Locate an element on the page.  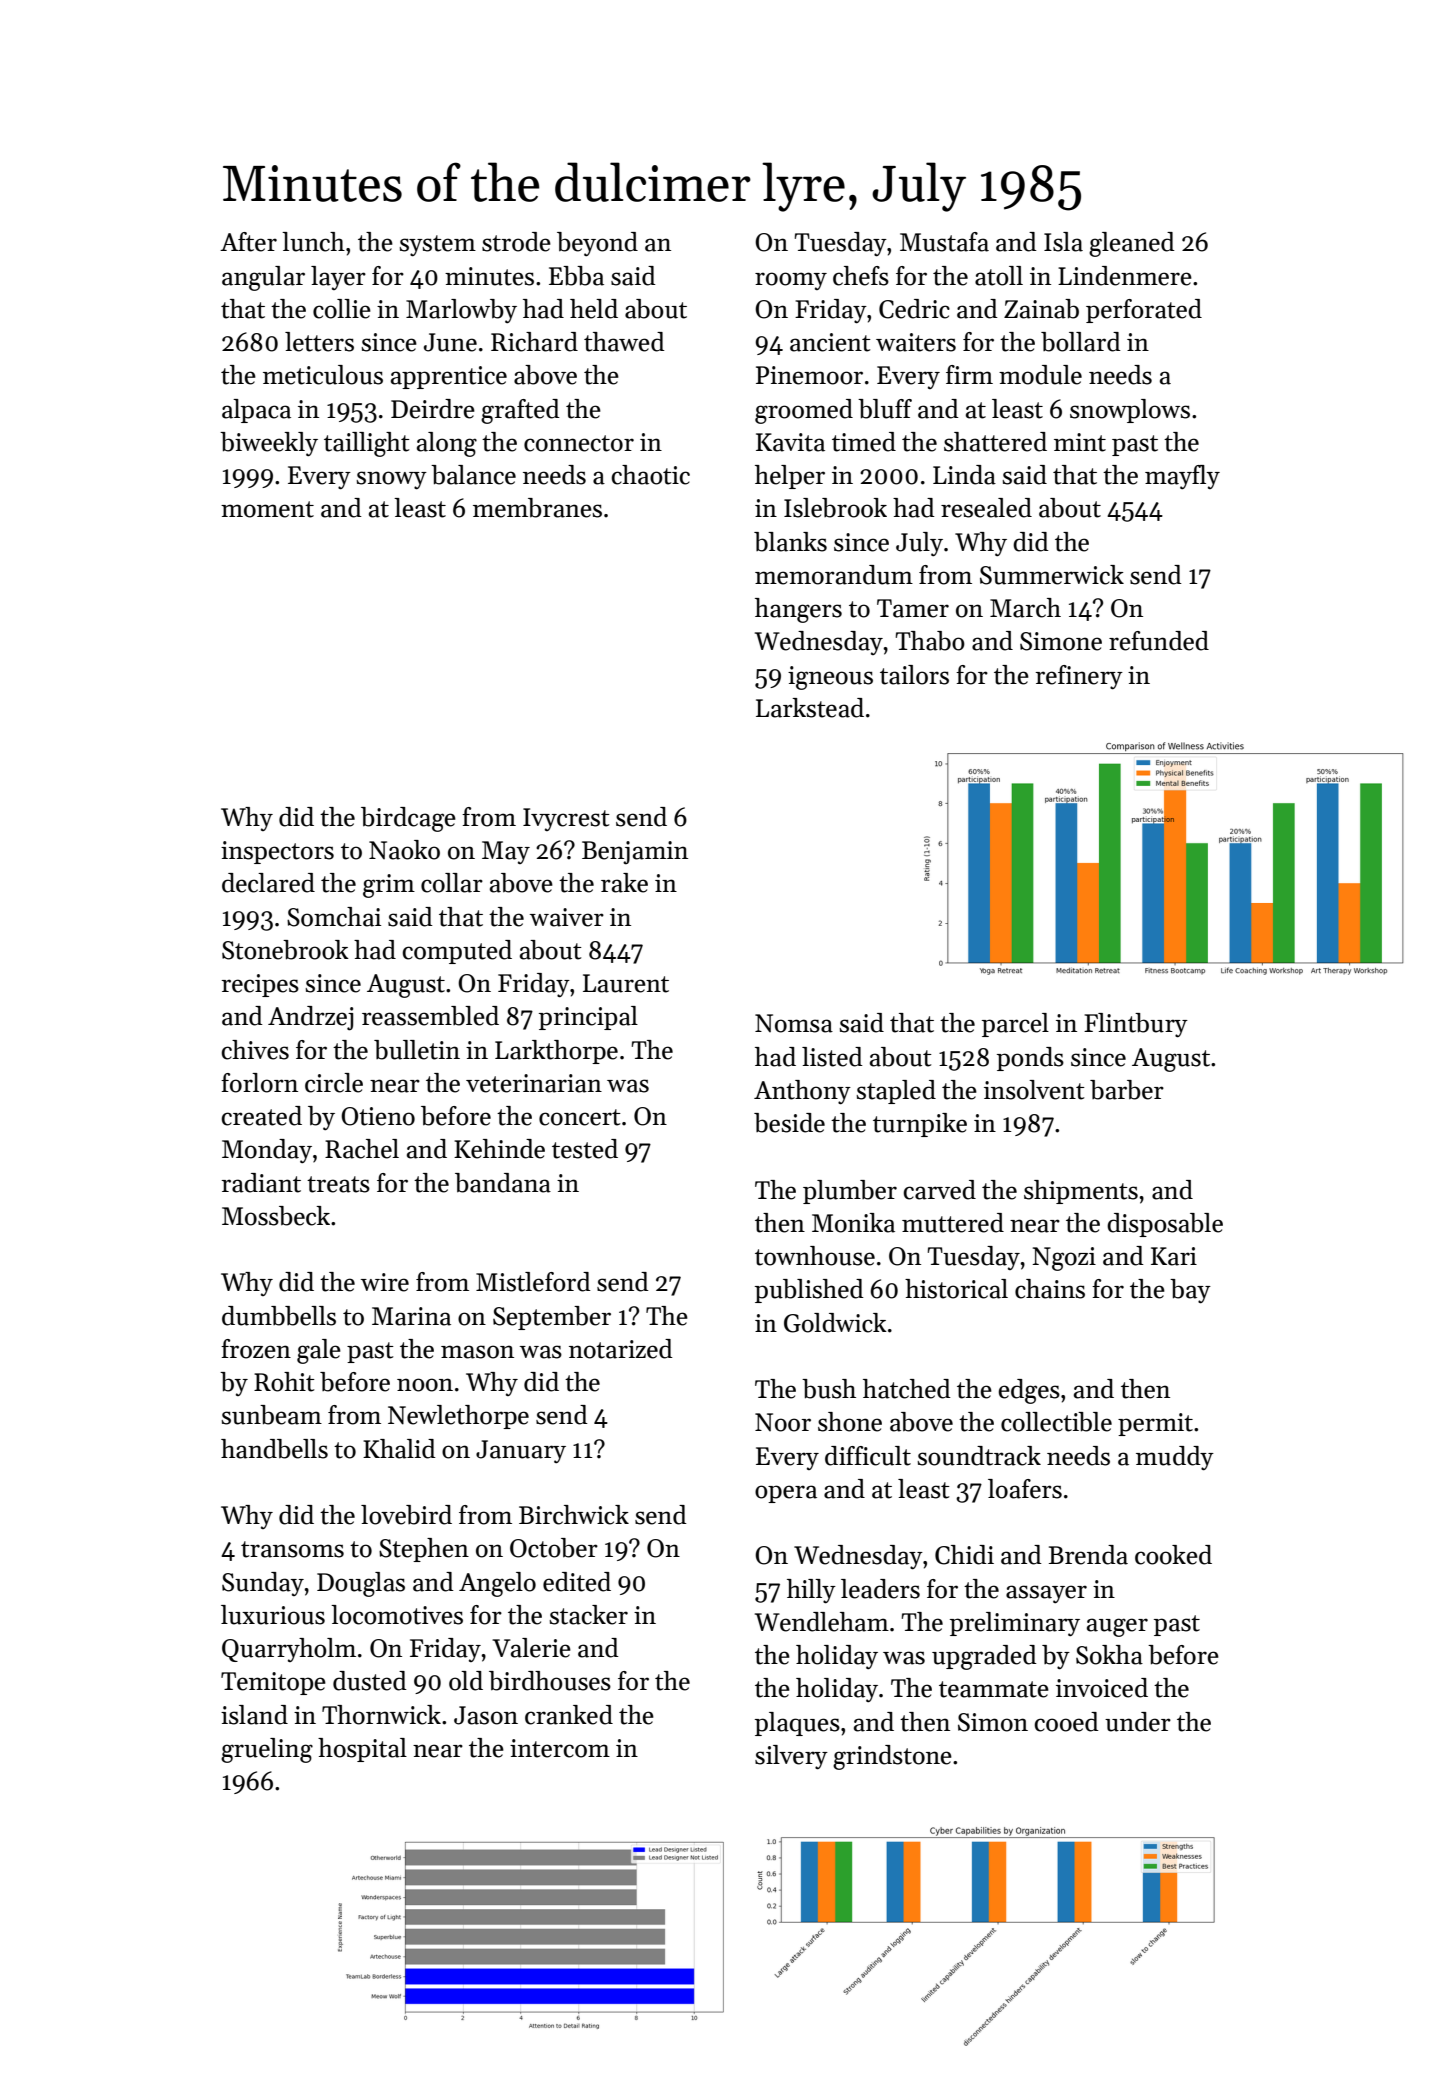
Benjamin is located at coordinates (635, 853).
